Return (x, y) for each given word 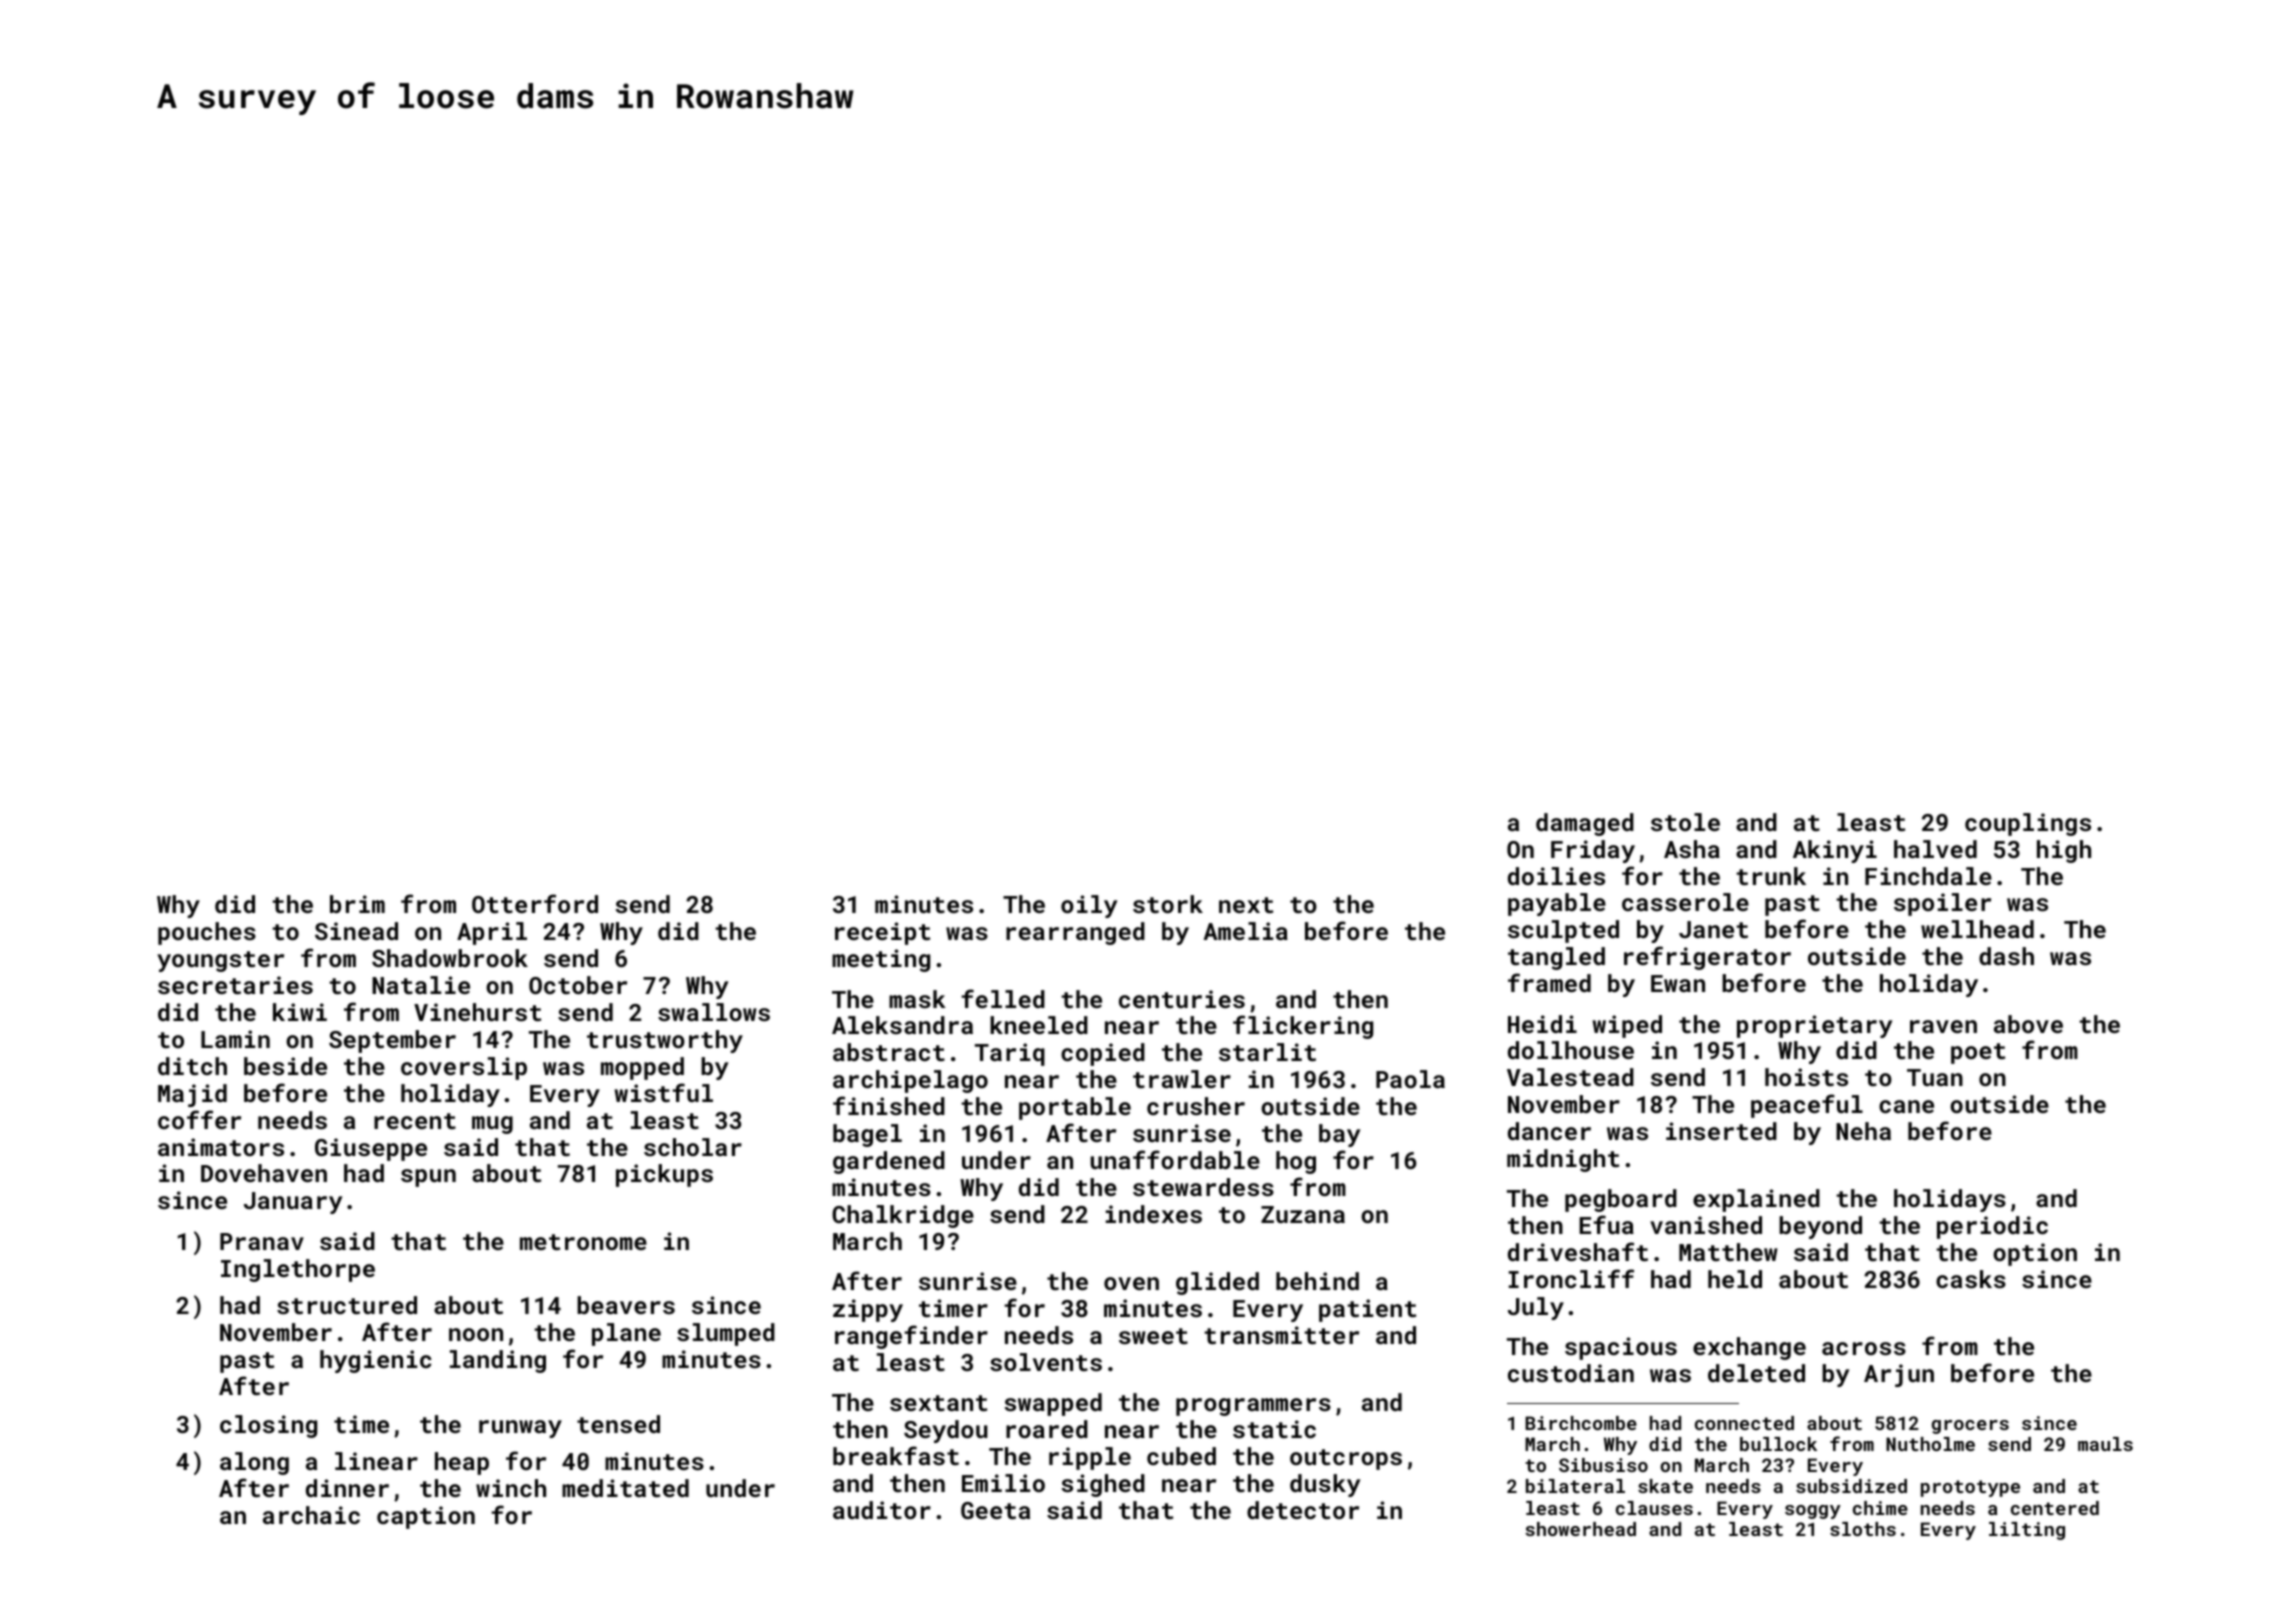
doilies (1556, 876)
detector (1303, 1510)
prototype (1970, 1488)
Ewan (1678, 983)
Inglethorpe (298, 1270)
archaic (311, 1515)
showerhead (1580, 1529)
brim (357, 904)
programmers (1253, 1407)
